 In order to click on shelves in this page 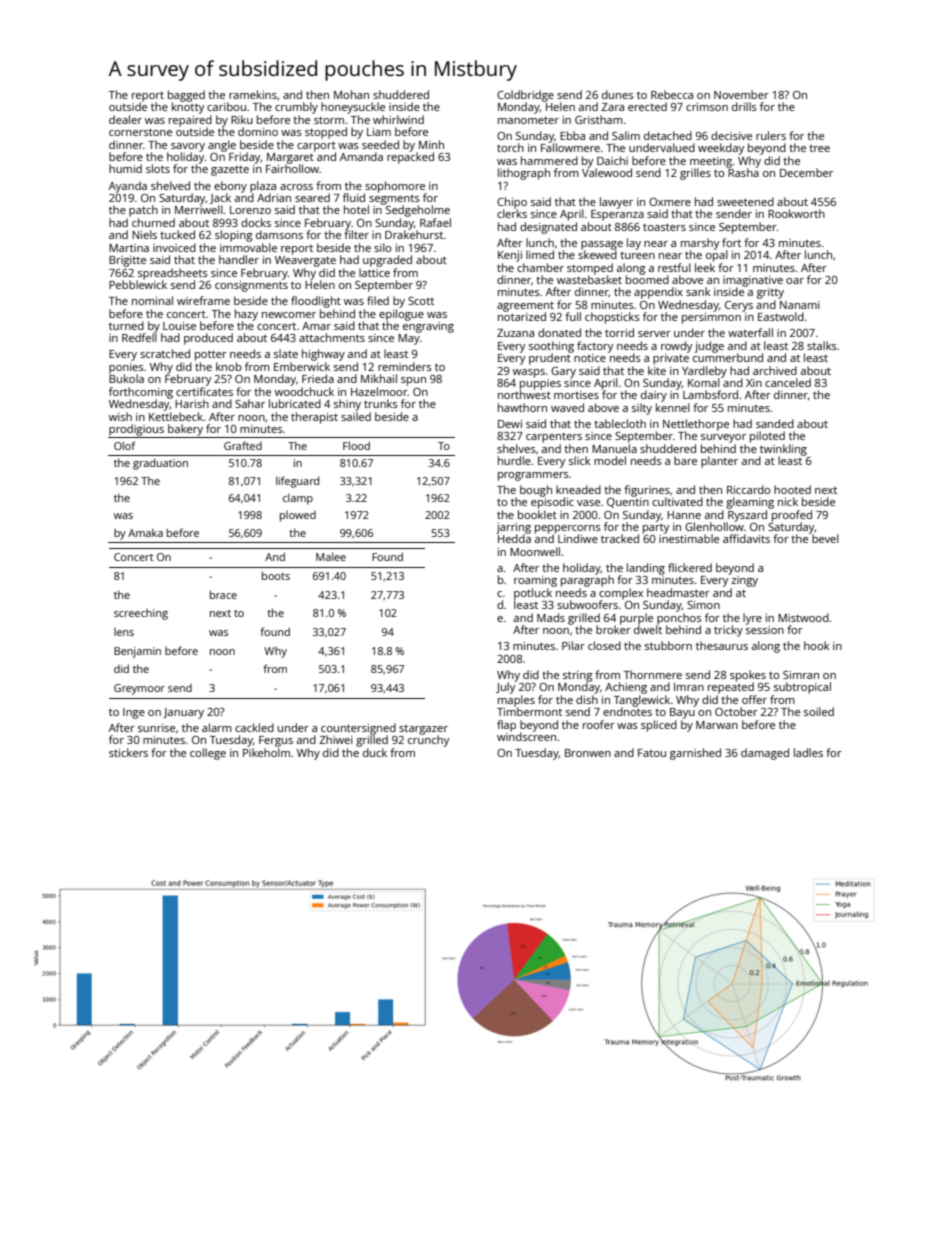, I will do `click(516, 448)`.
